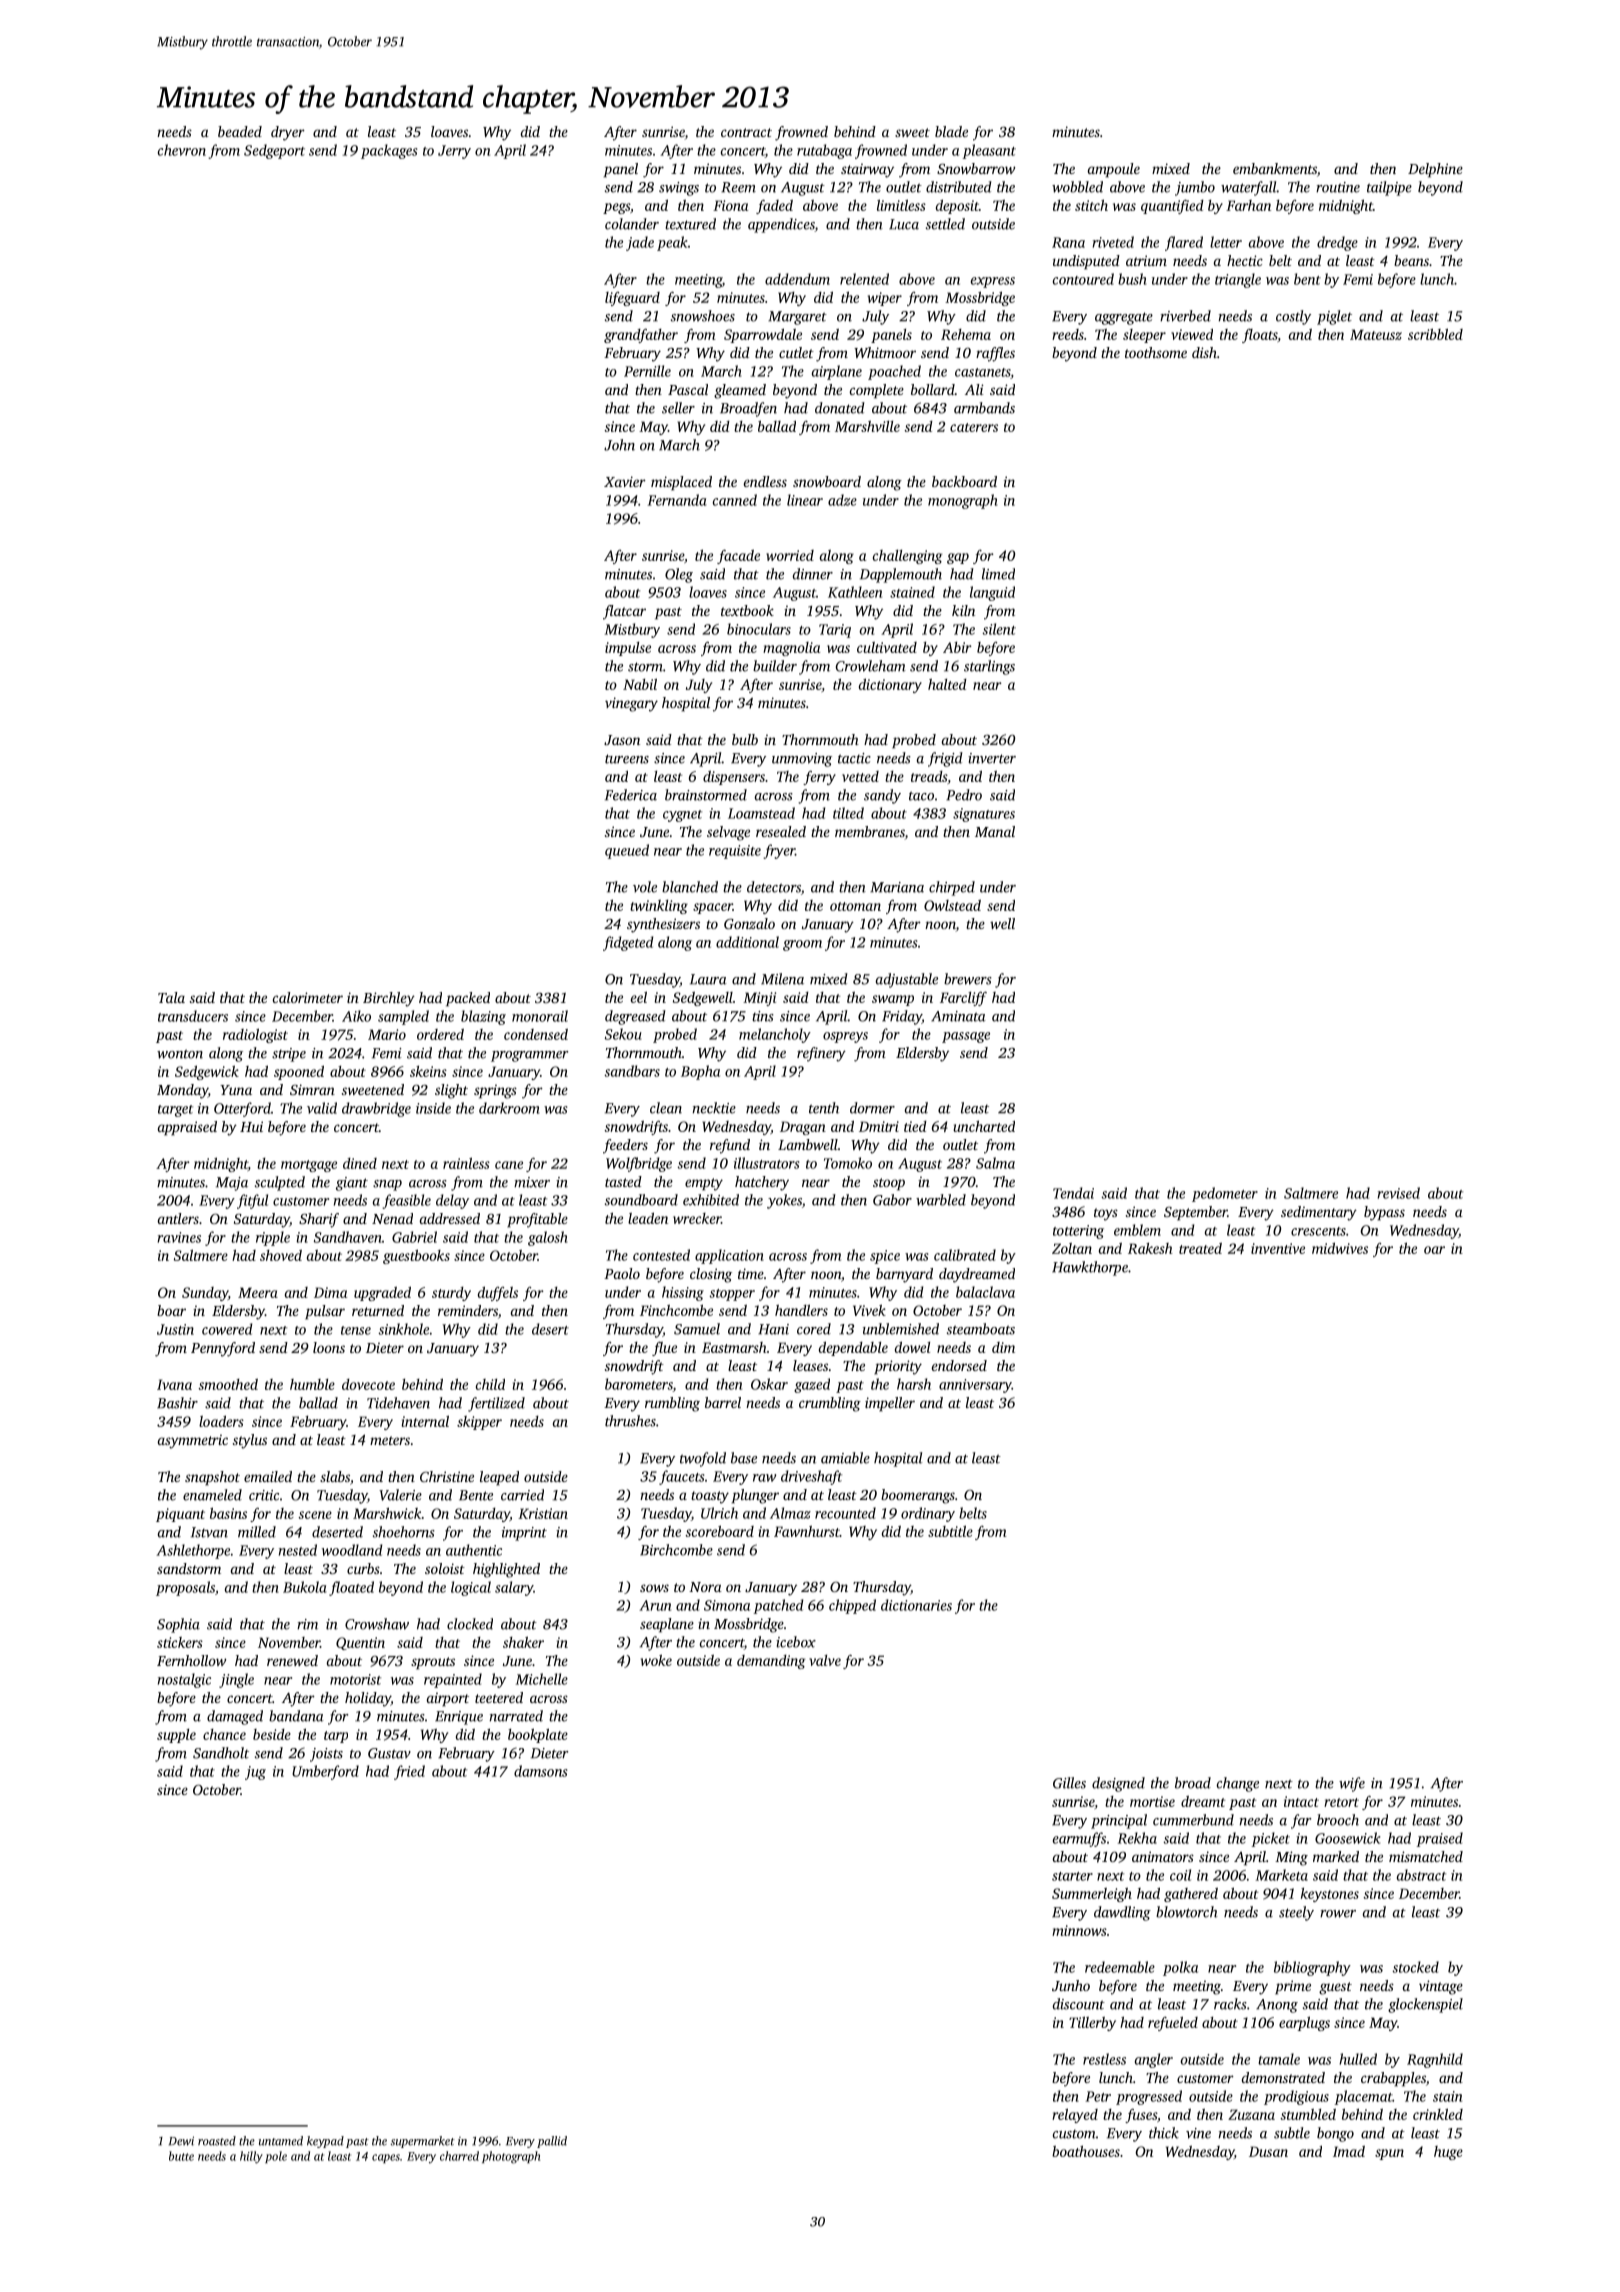 The height and width of the screenshot is (2292, 1620). I want to click on dryer, so click(288, 133).
